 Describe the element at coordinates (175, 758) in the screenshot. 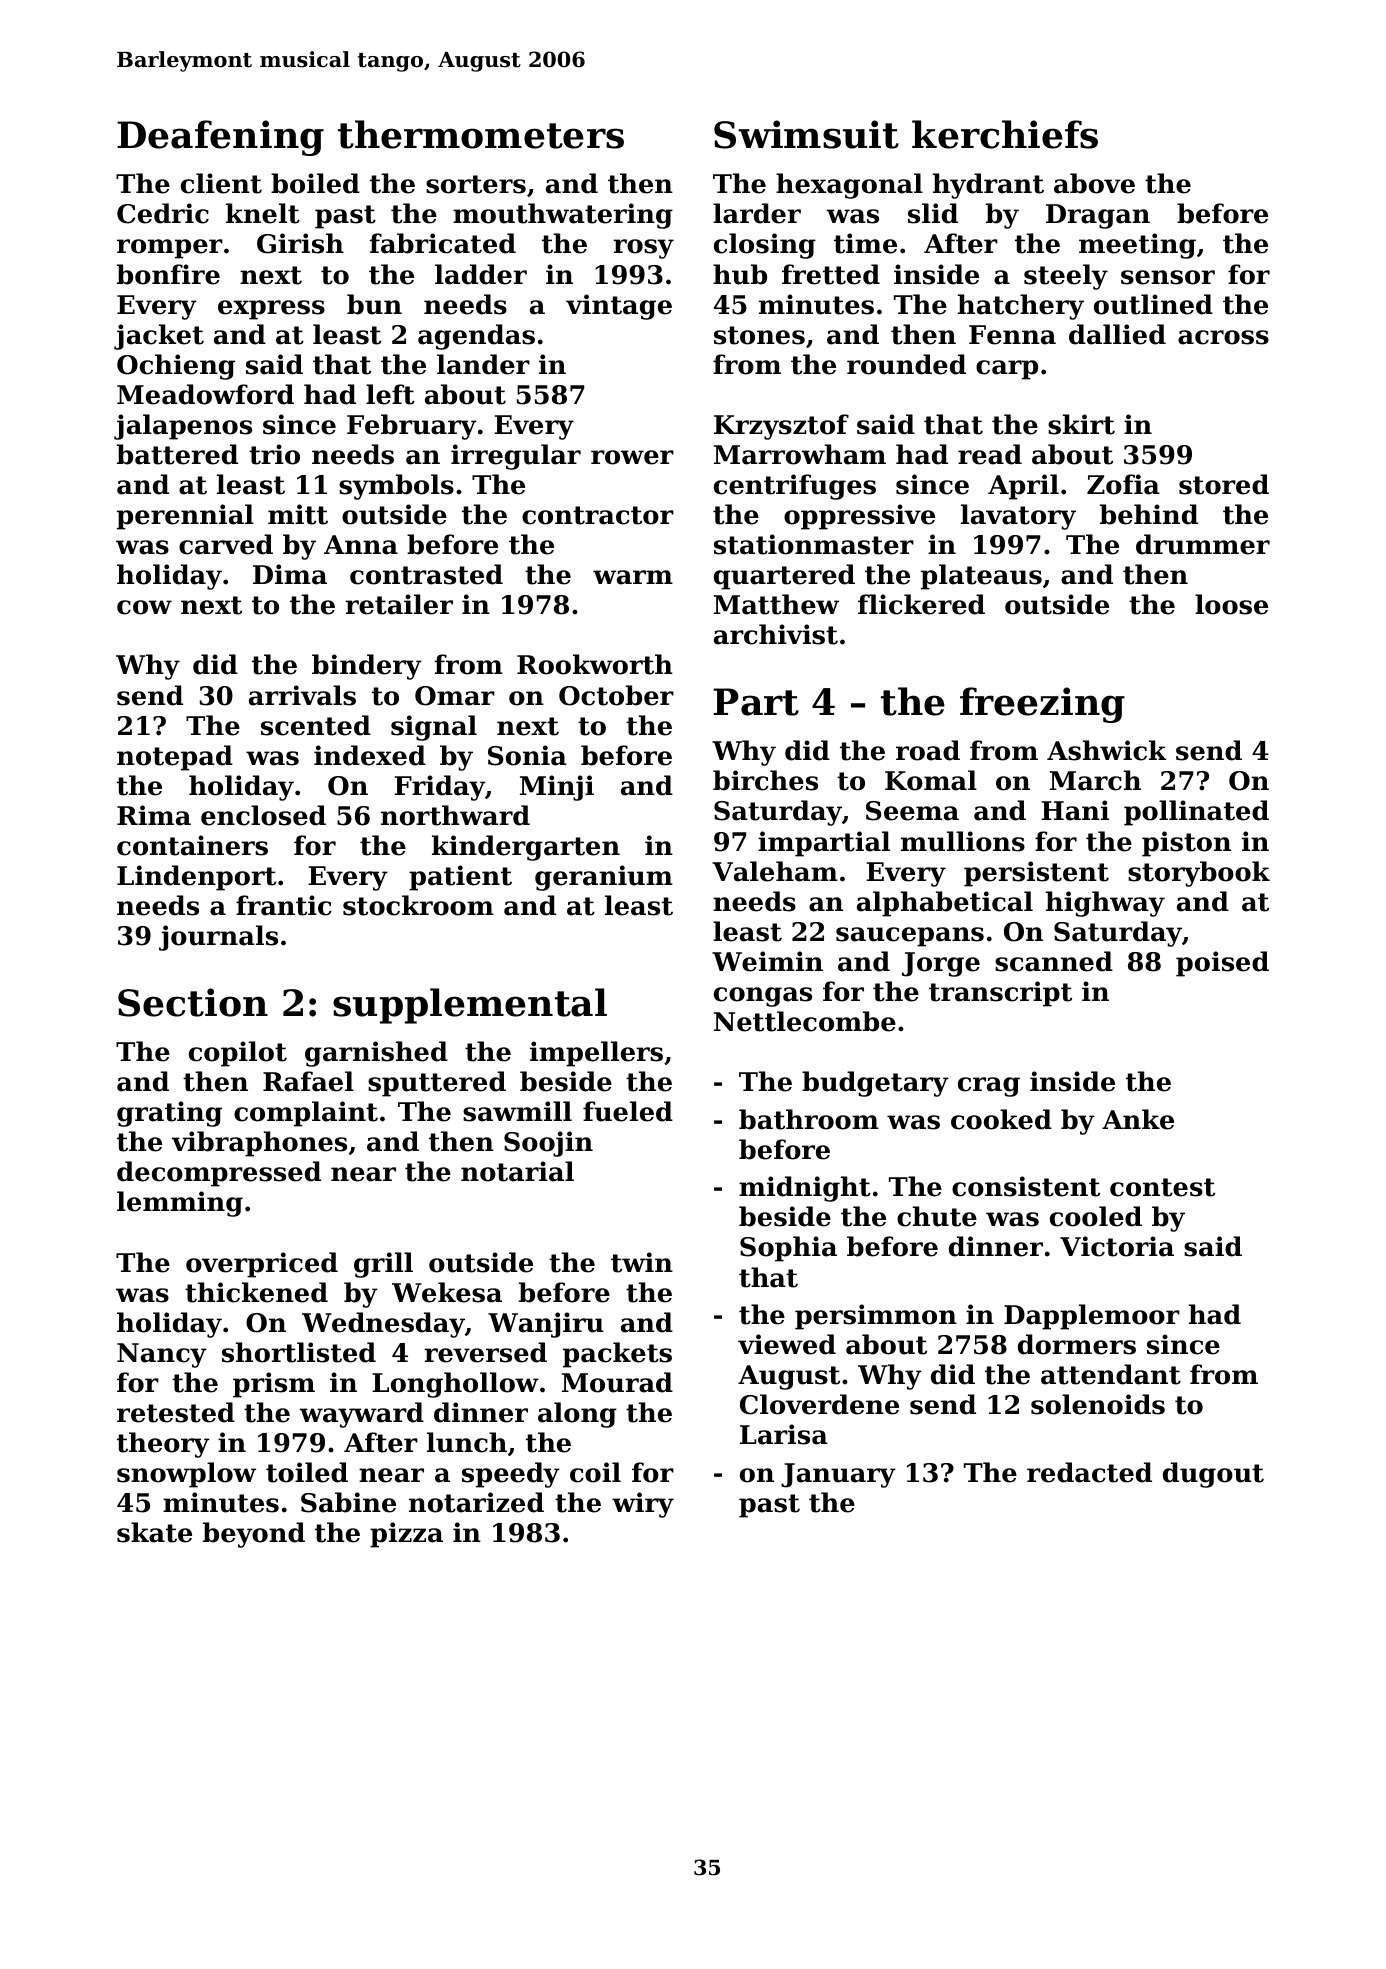

I see `notepad` at that location.
